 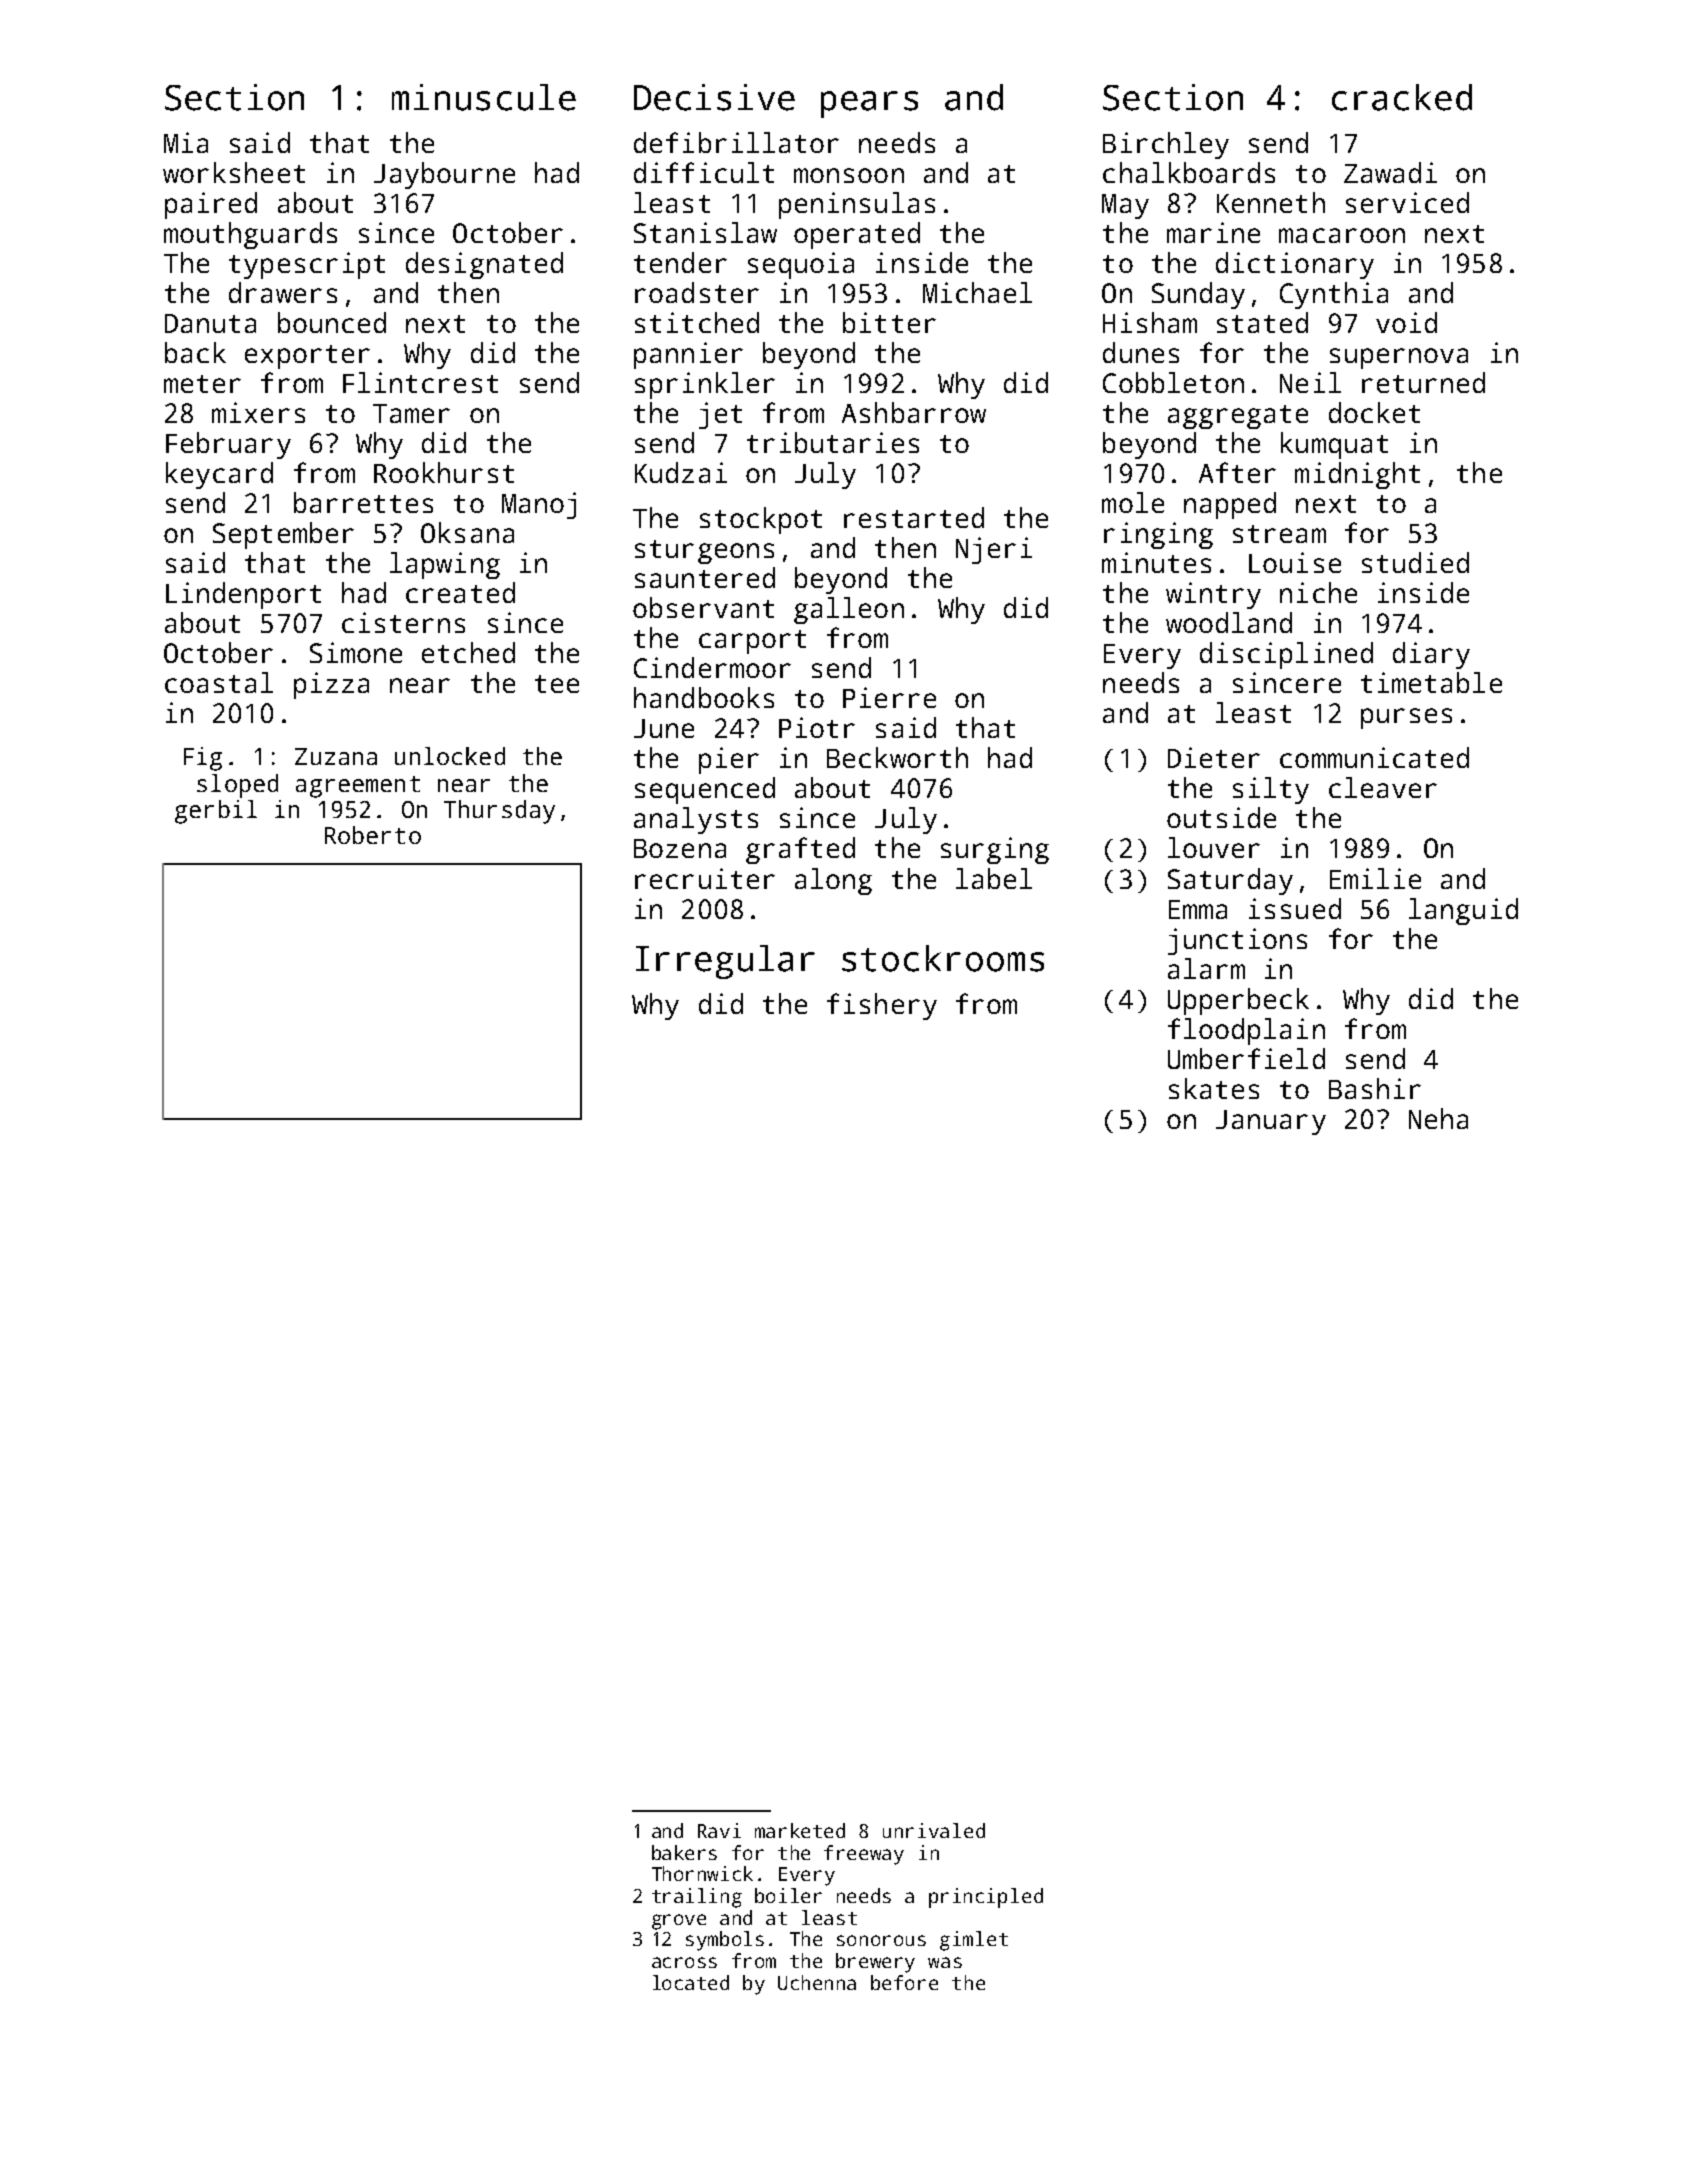 What do you see at coordinates (945, 1962) in the page?
I see `was` at bounding box center [945, 1962].
